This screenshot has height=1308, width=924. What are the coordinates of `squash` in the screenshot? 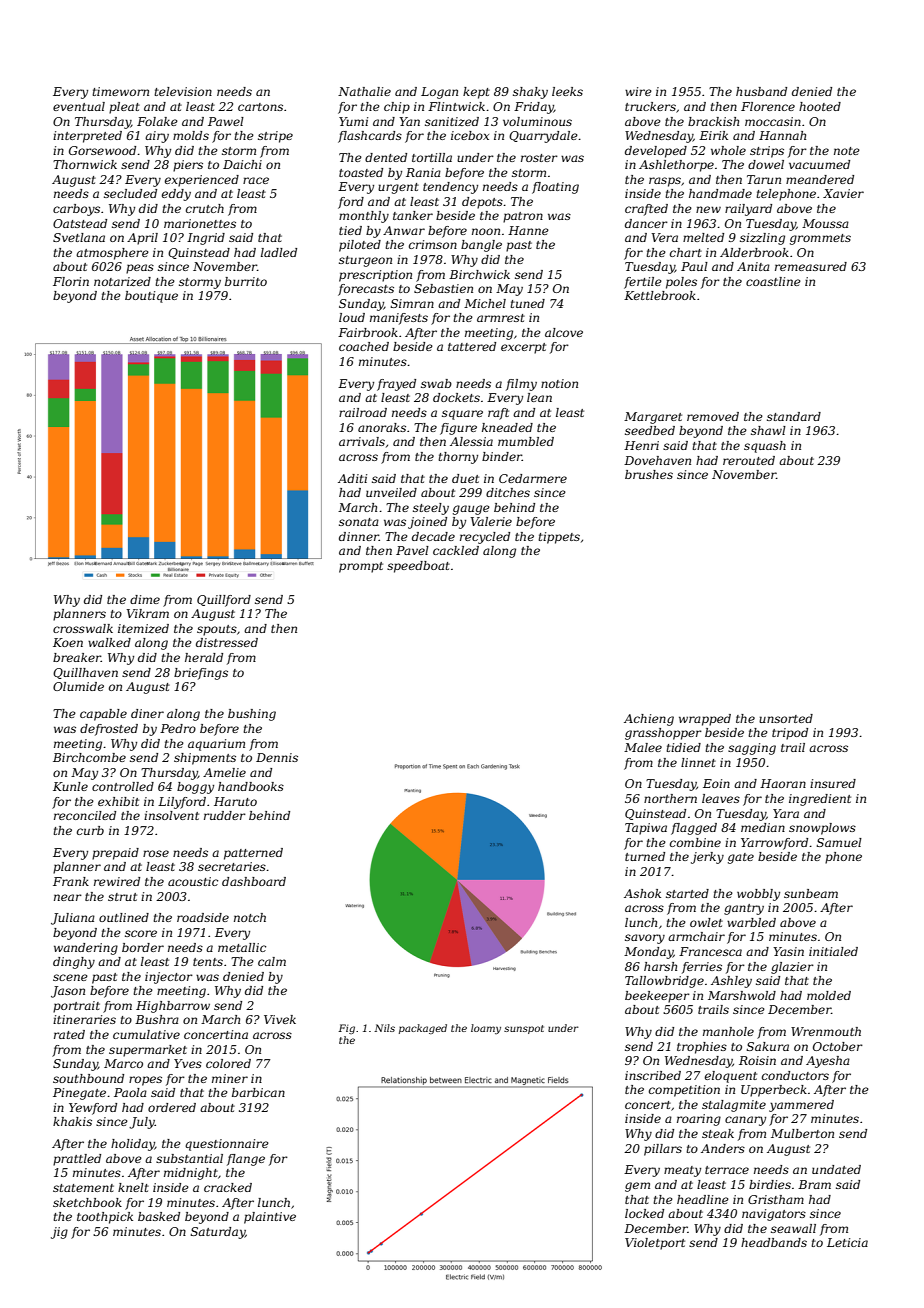 It's located at (765, 447).
